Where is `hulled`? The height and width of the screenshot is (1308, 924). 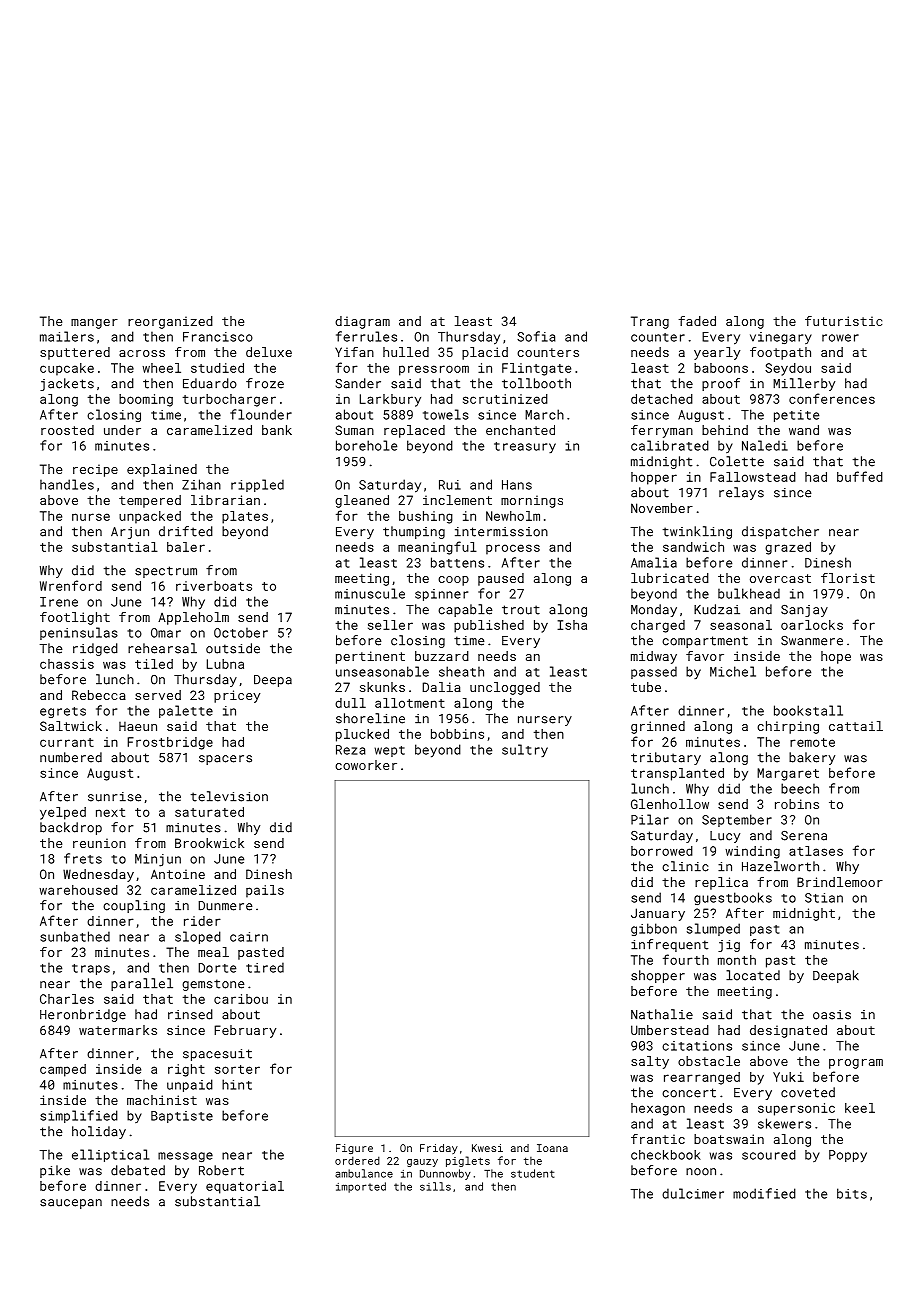 hulled is located at coordinates (406, 352).
